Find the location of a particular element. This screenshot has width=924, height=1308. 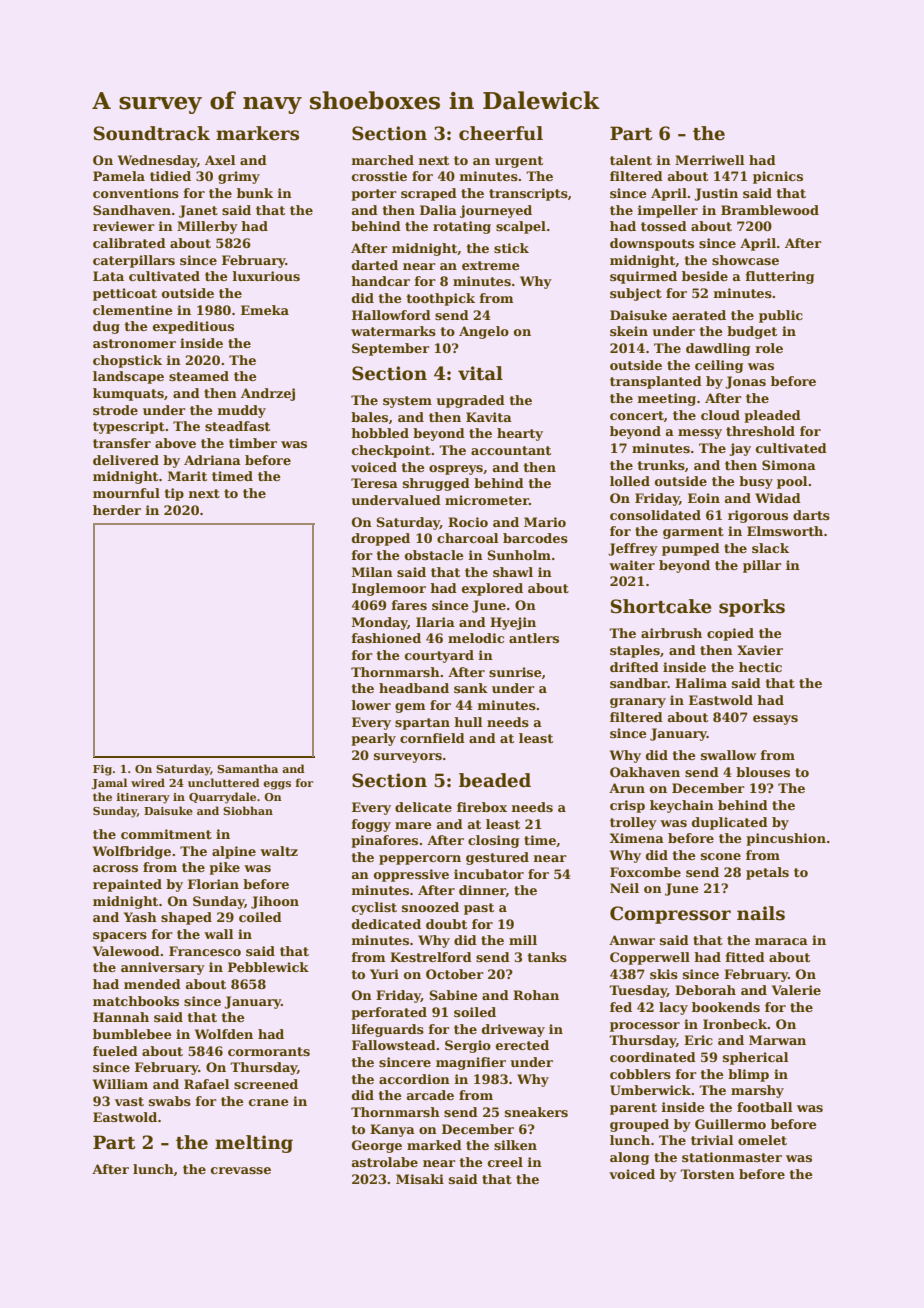

vital is located at coordinates (480, 373).
